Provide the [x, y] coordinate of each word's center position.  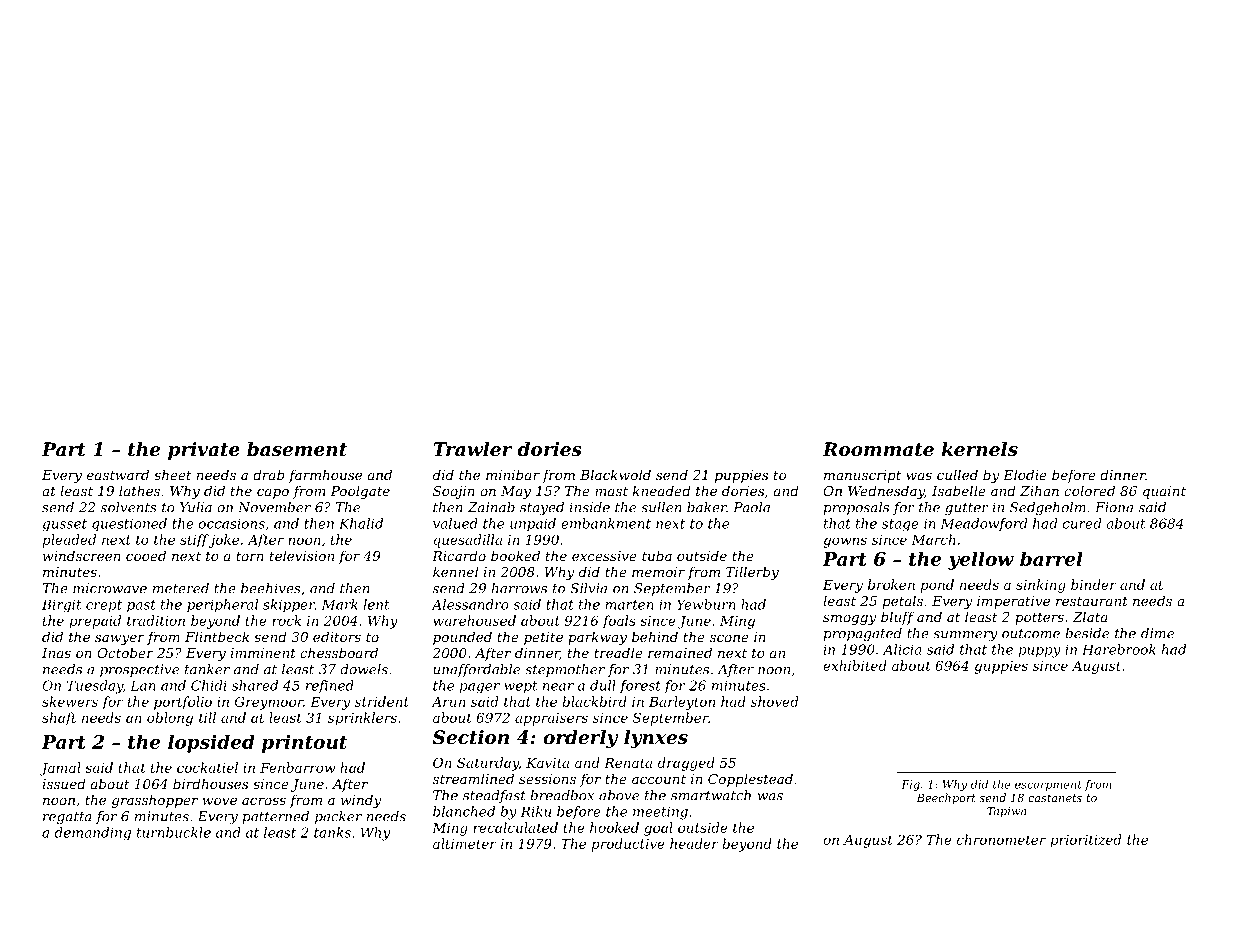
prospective [139, 670]
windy [361, 801]
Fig [910, 785]
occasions [232, 524]
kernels [979, 449]
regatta [67, 818]
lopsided [211, 743]
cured [1082, 523]
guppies [1001, 667]
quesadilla [468, 541]
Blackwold [615, 474]
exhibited [855, 665]
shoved [774, 701]
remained [680, 652]
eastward [118, 474]
